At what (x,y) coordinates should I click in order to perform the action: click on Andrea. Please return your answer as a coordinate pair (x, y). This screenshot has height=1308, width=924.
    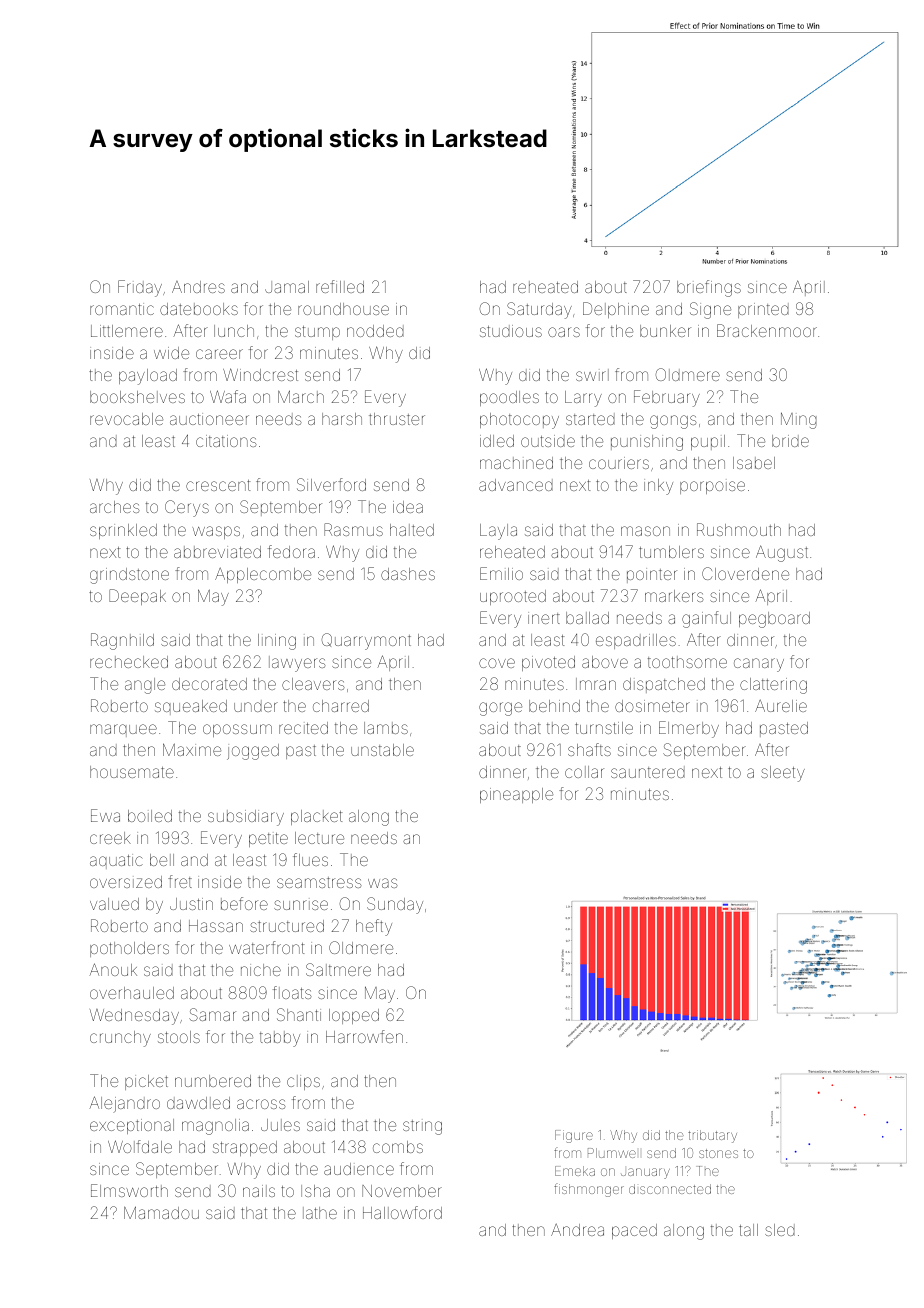
    Looking at the image, I should click on (577, 1230).
